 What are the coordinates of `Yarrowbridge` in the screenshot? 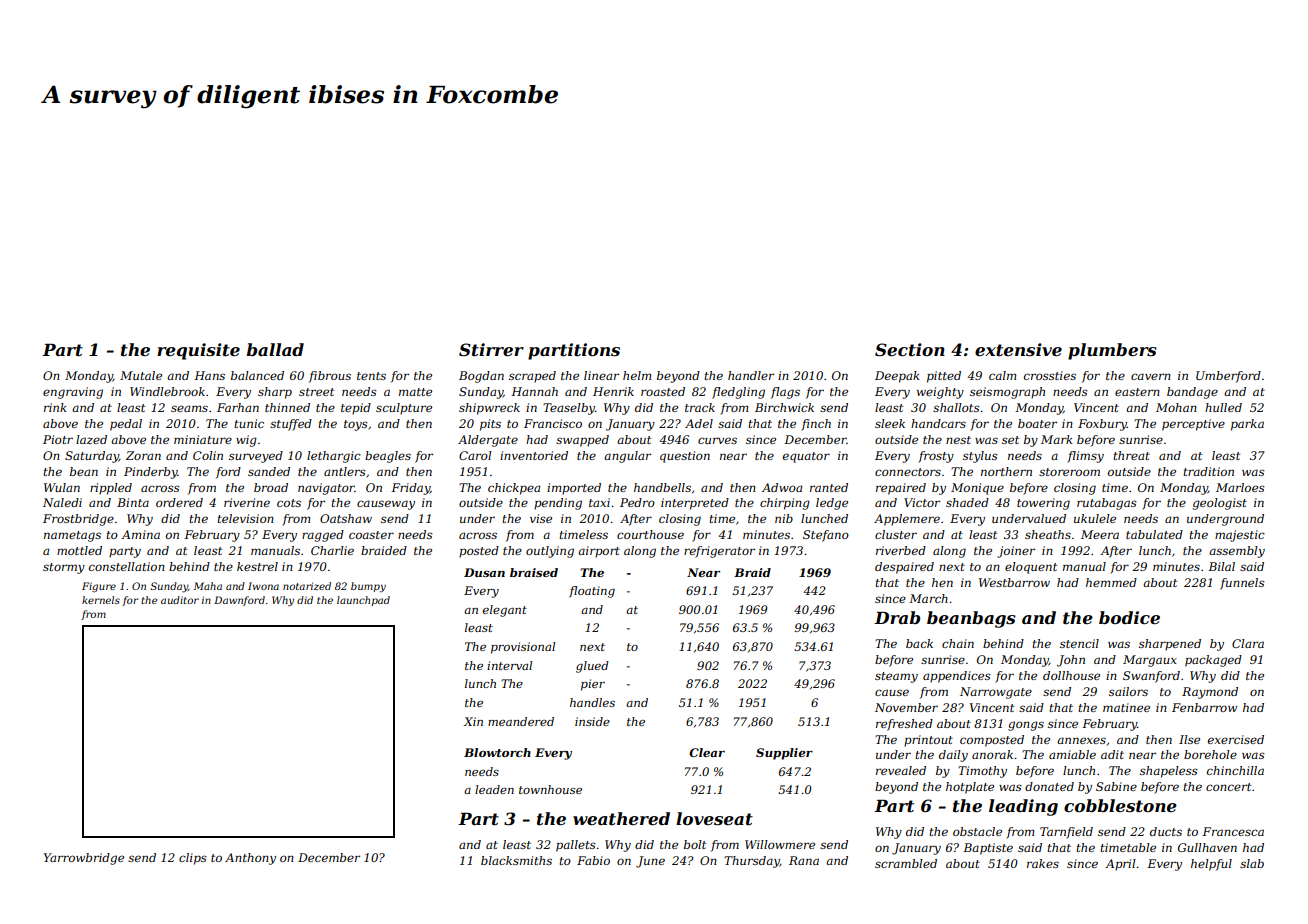 It's located at (84, 859).
